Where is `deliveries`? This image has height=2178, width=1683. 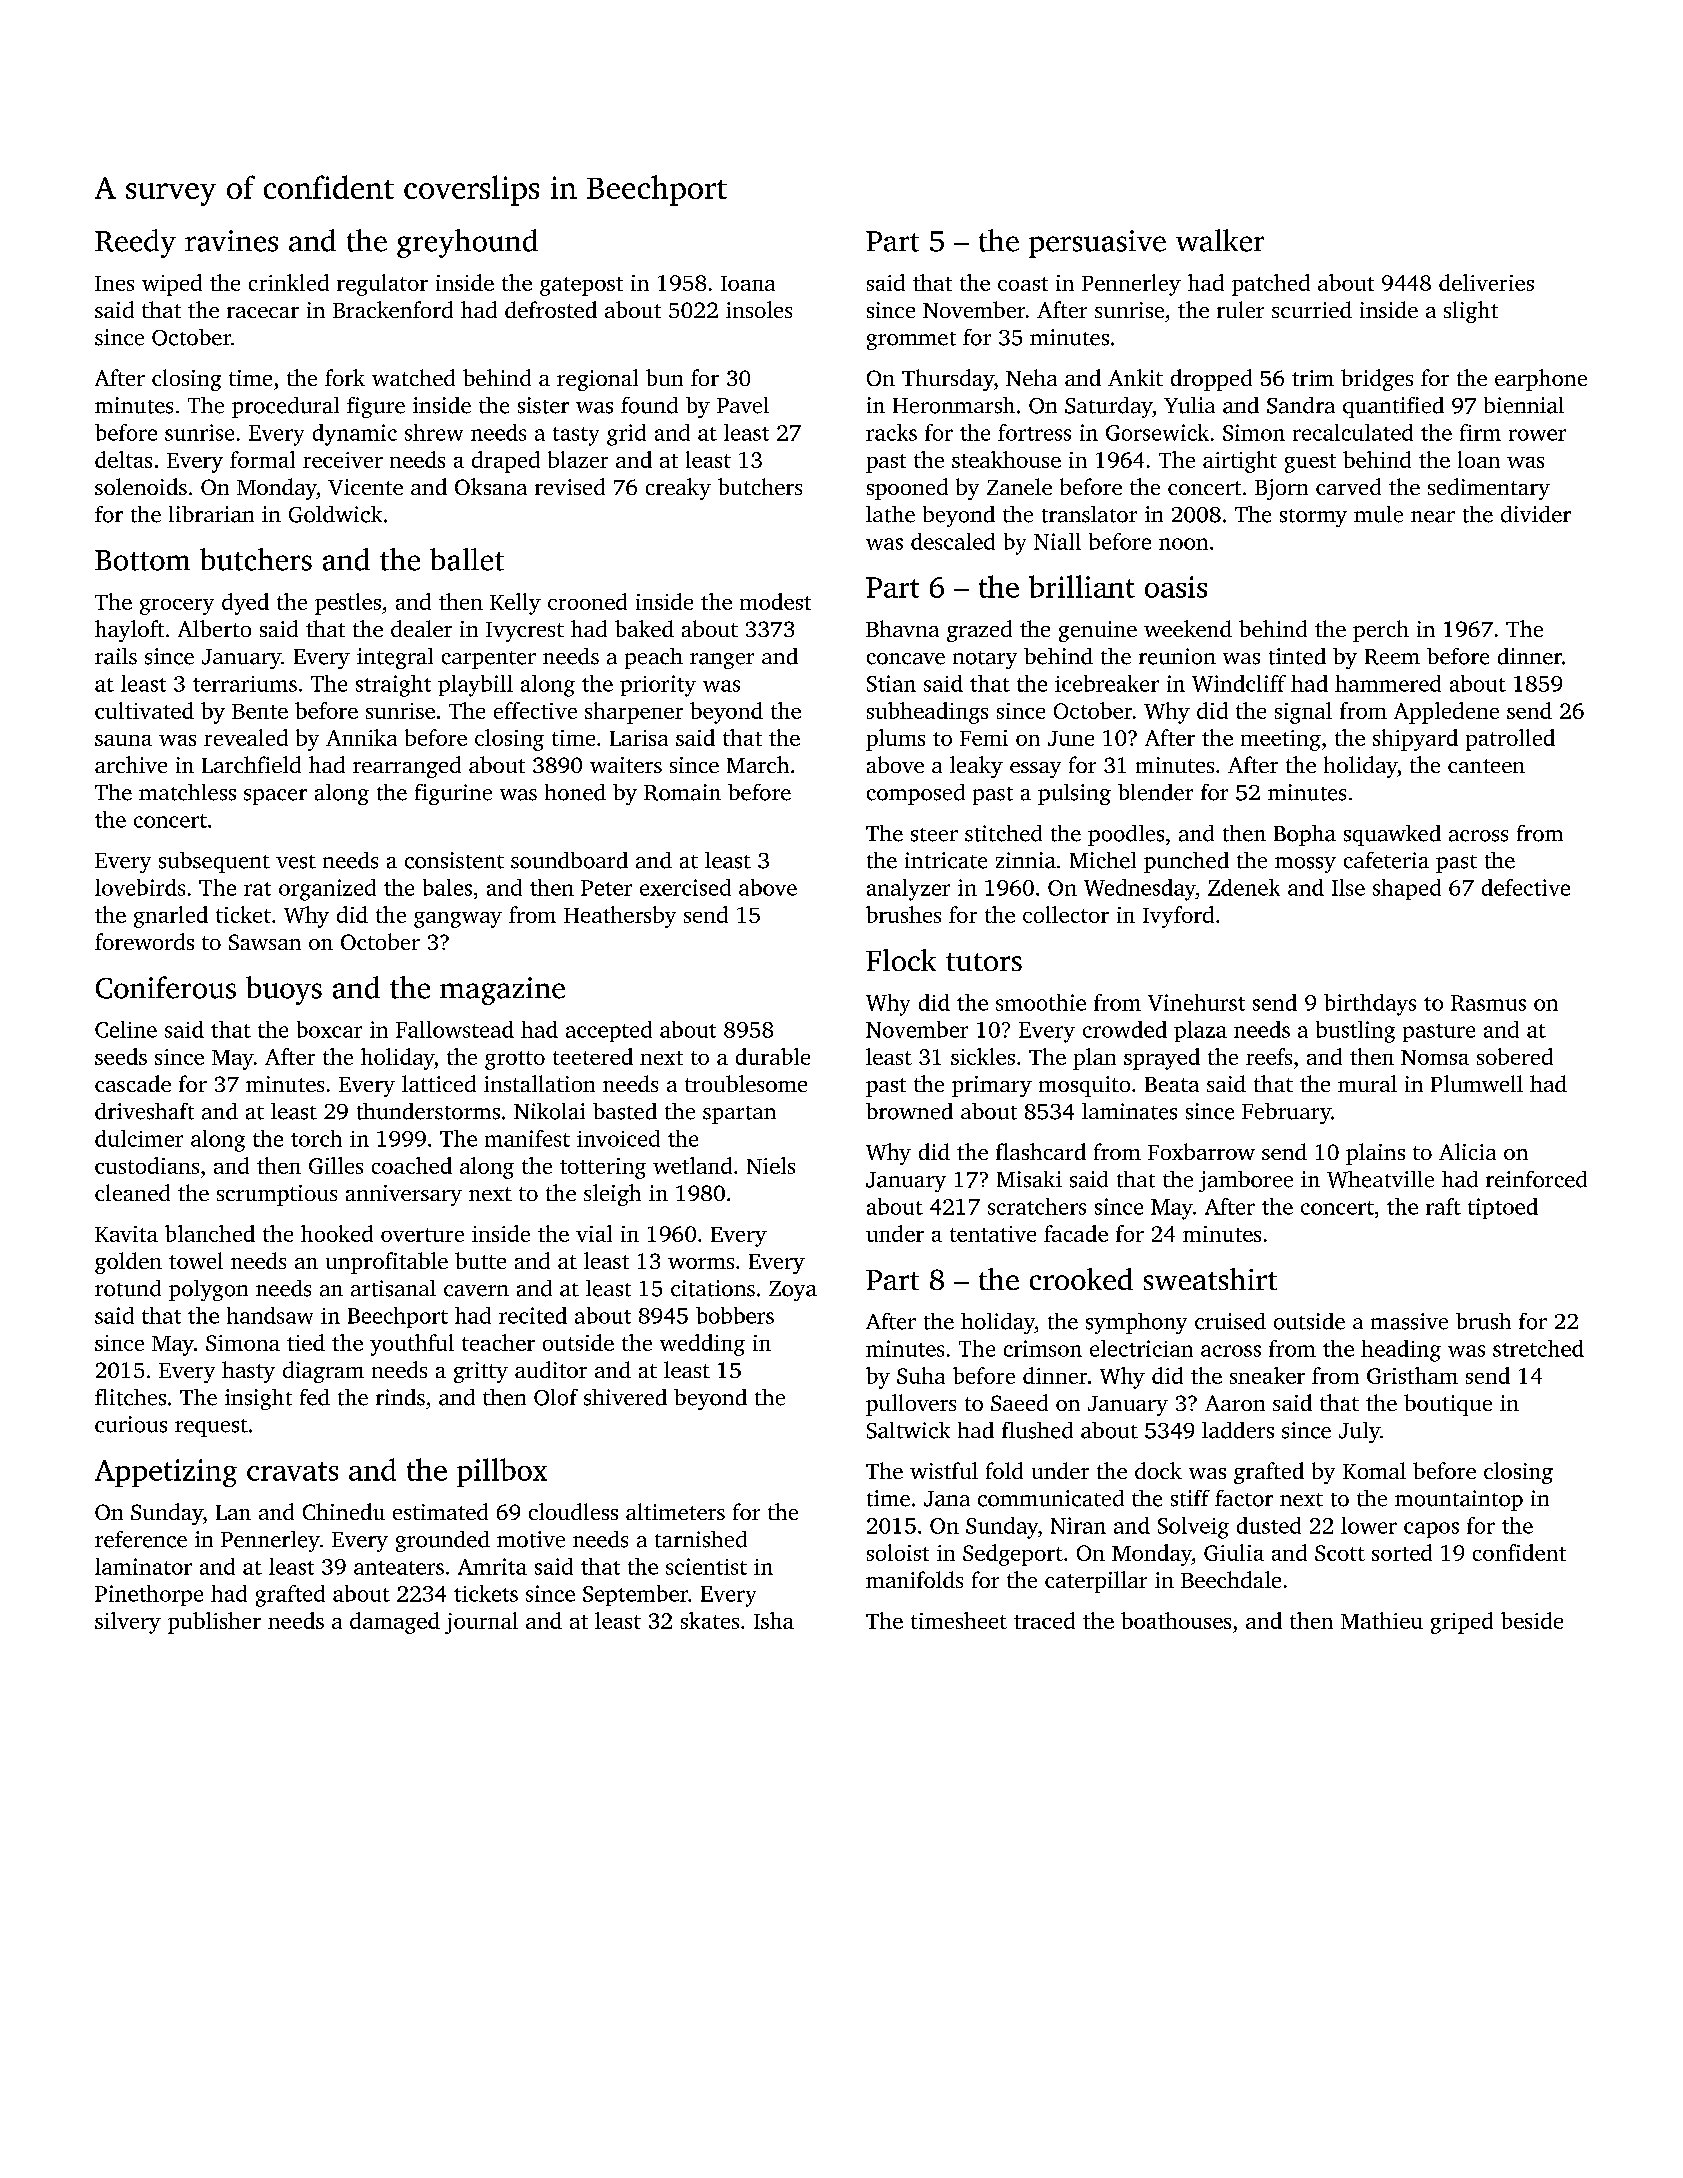
deliveries is located at coordinates (1486, 282).
